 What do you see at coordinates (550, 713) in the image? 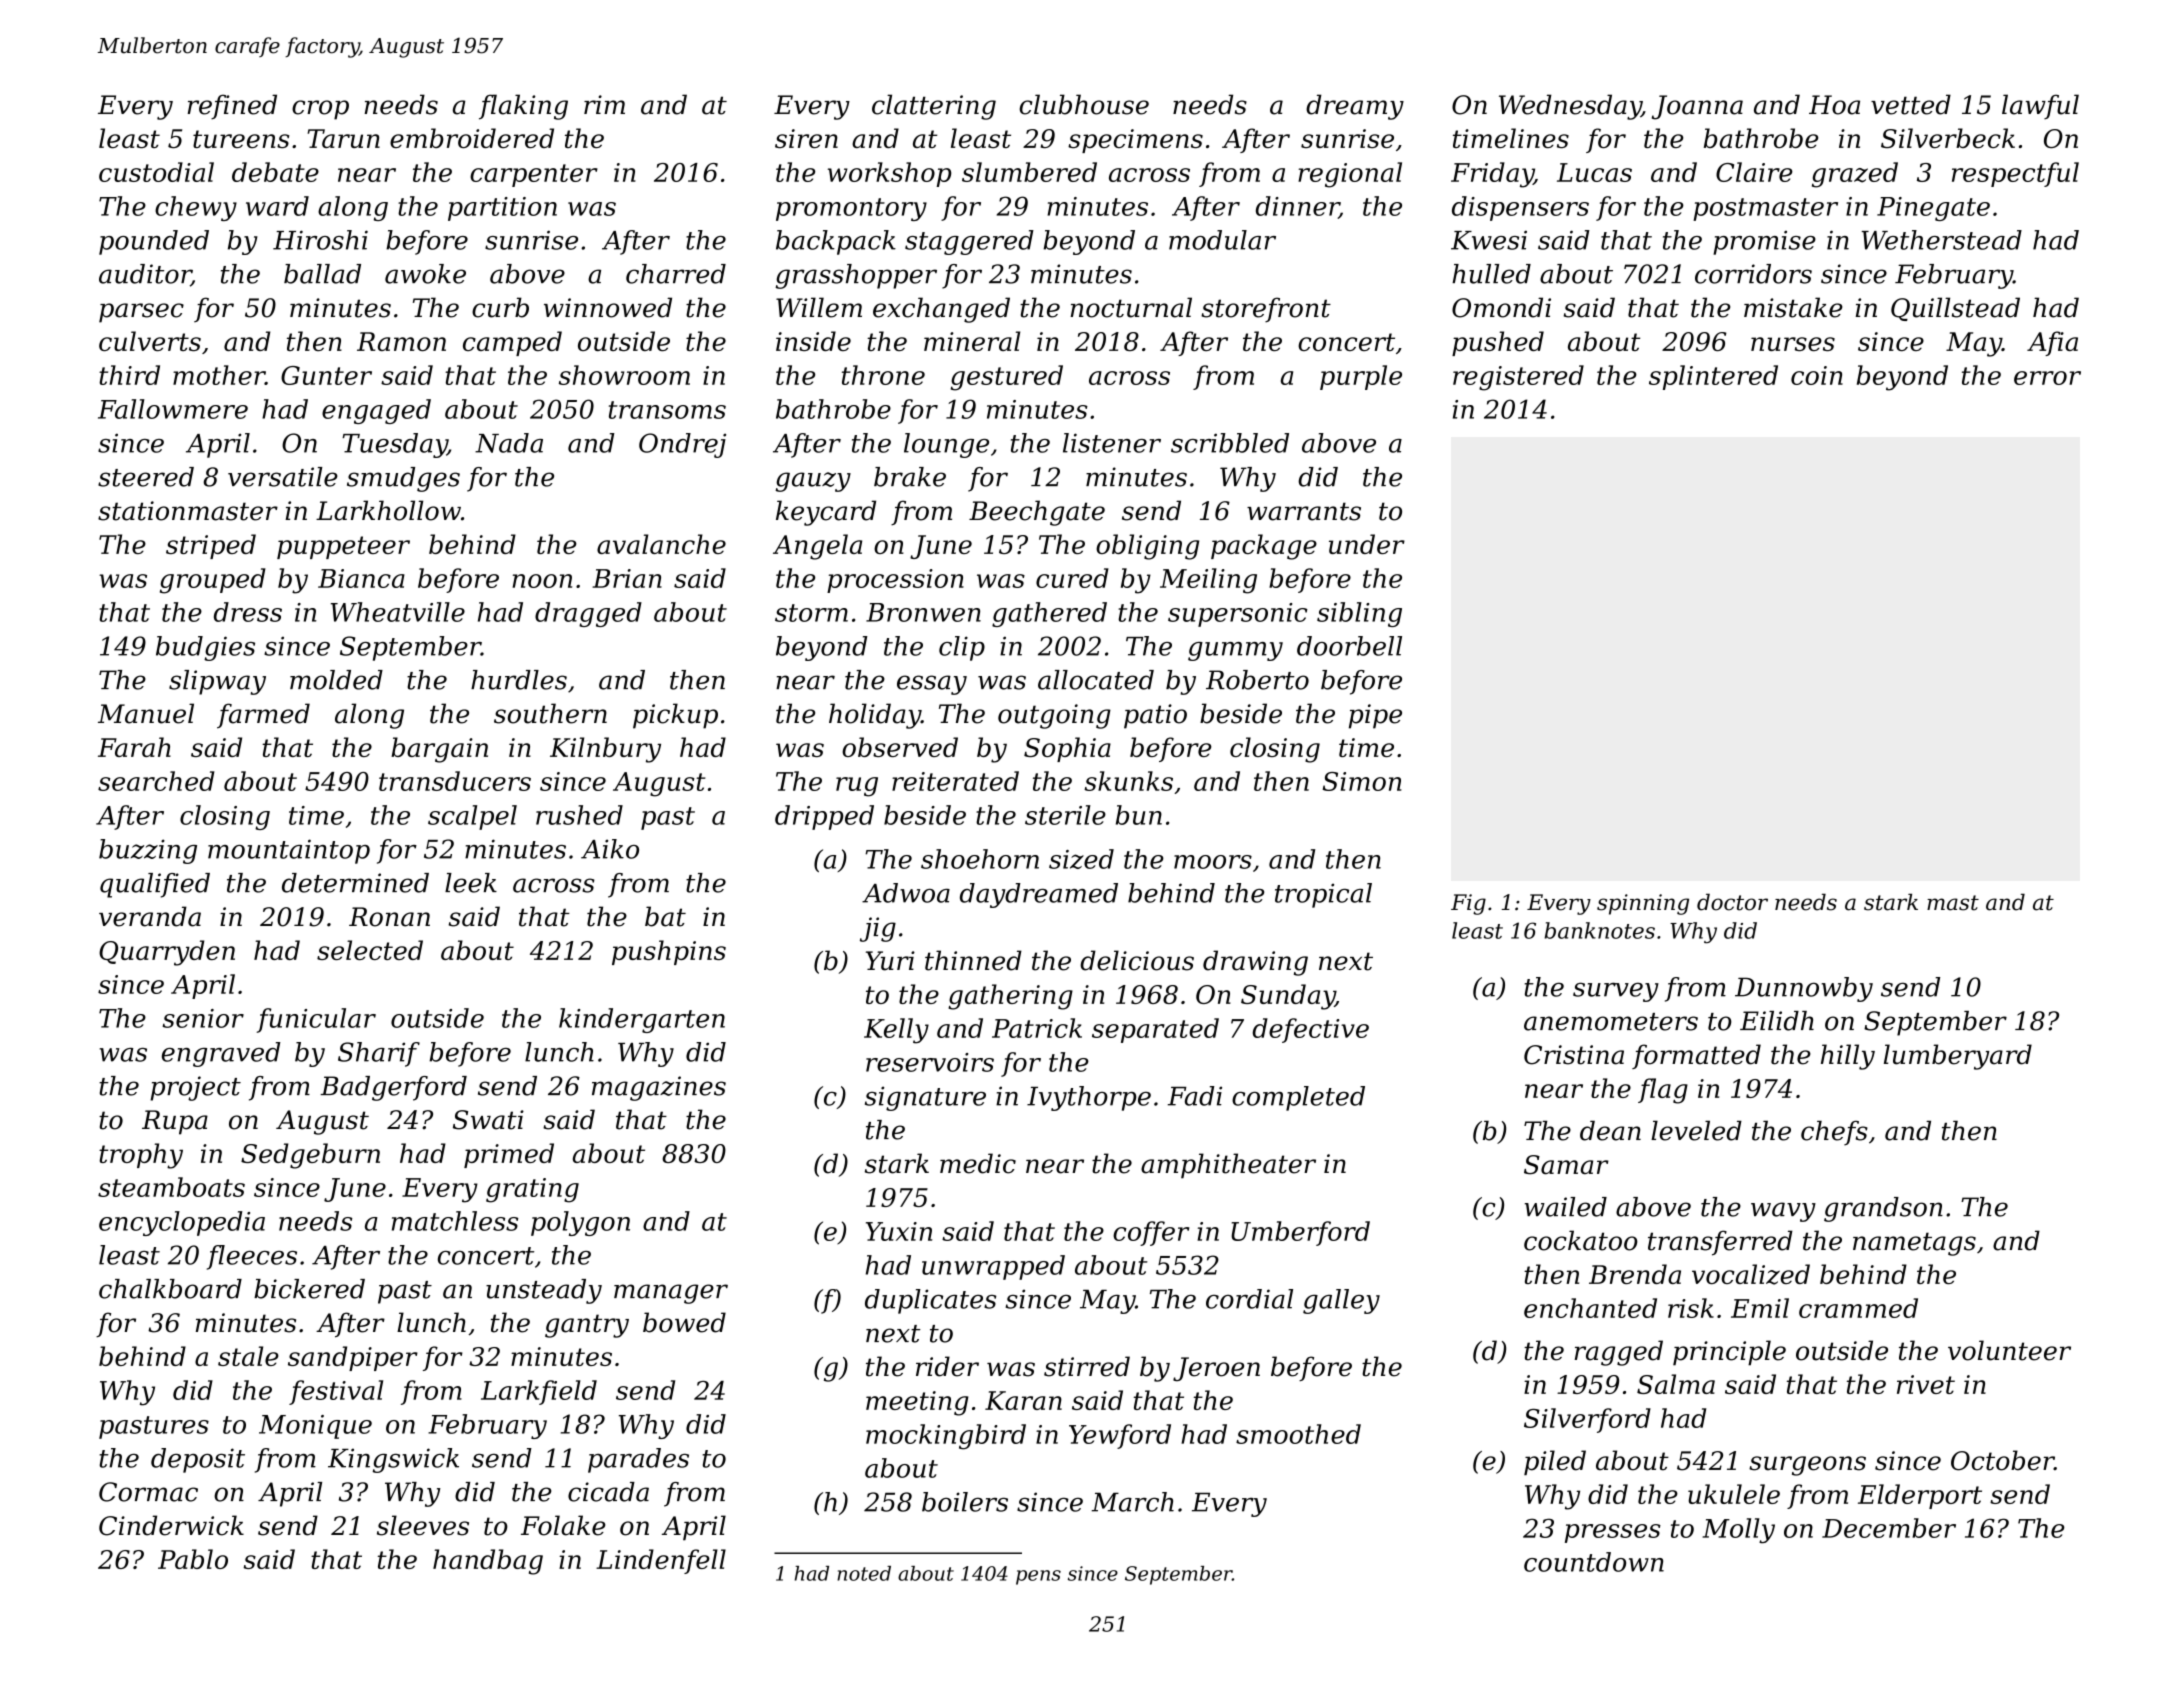
I see `southern` at bounding box center [550, 713].
